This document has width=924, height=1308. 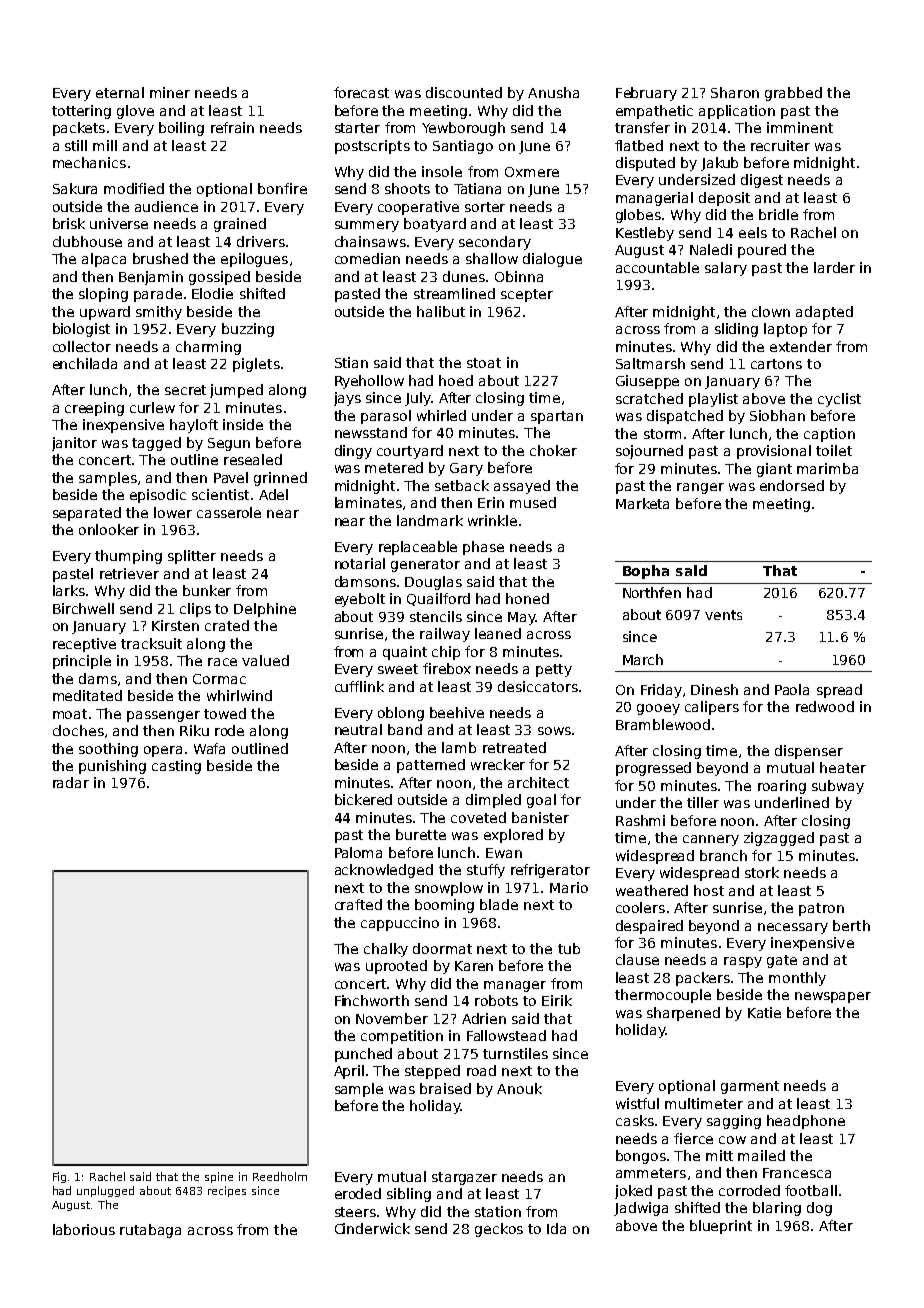 I want to click on zigzagged, so click(x=779, y=839).
